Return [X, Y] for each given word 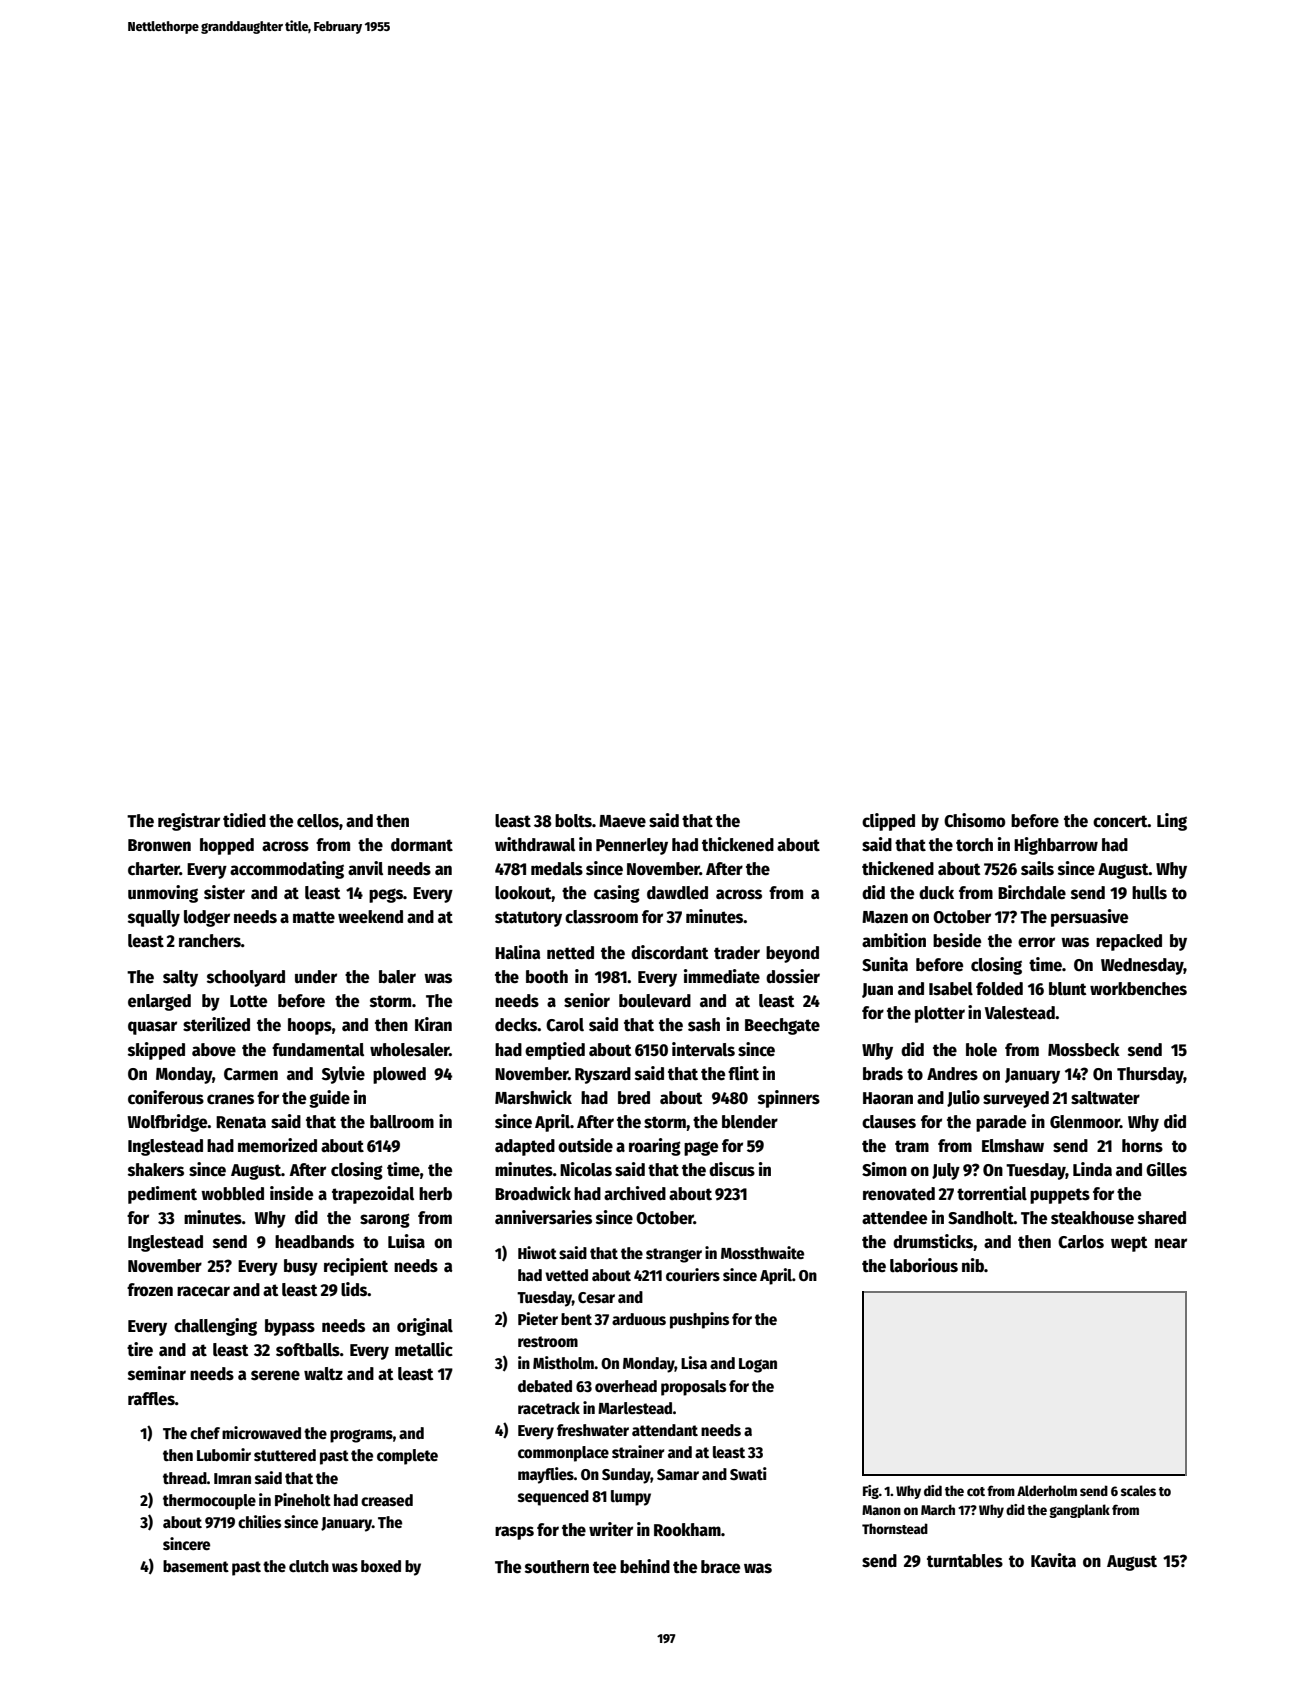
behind [645, 1566]
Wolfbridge [168, 1123]
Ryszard [603, 1075]
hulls [1149, 893]
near [1171, 1243]
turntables [965, 1561]
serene [275, 1375]
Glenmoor [1085, 1122]
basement [196, 1566]
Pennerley [632, 846]
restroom [548, 1341]
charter [154, 869]
